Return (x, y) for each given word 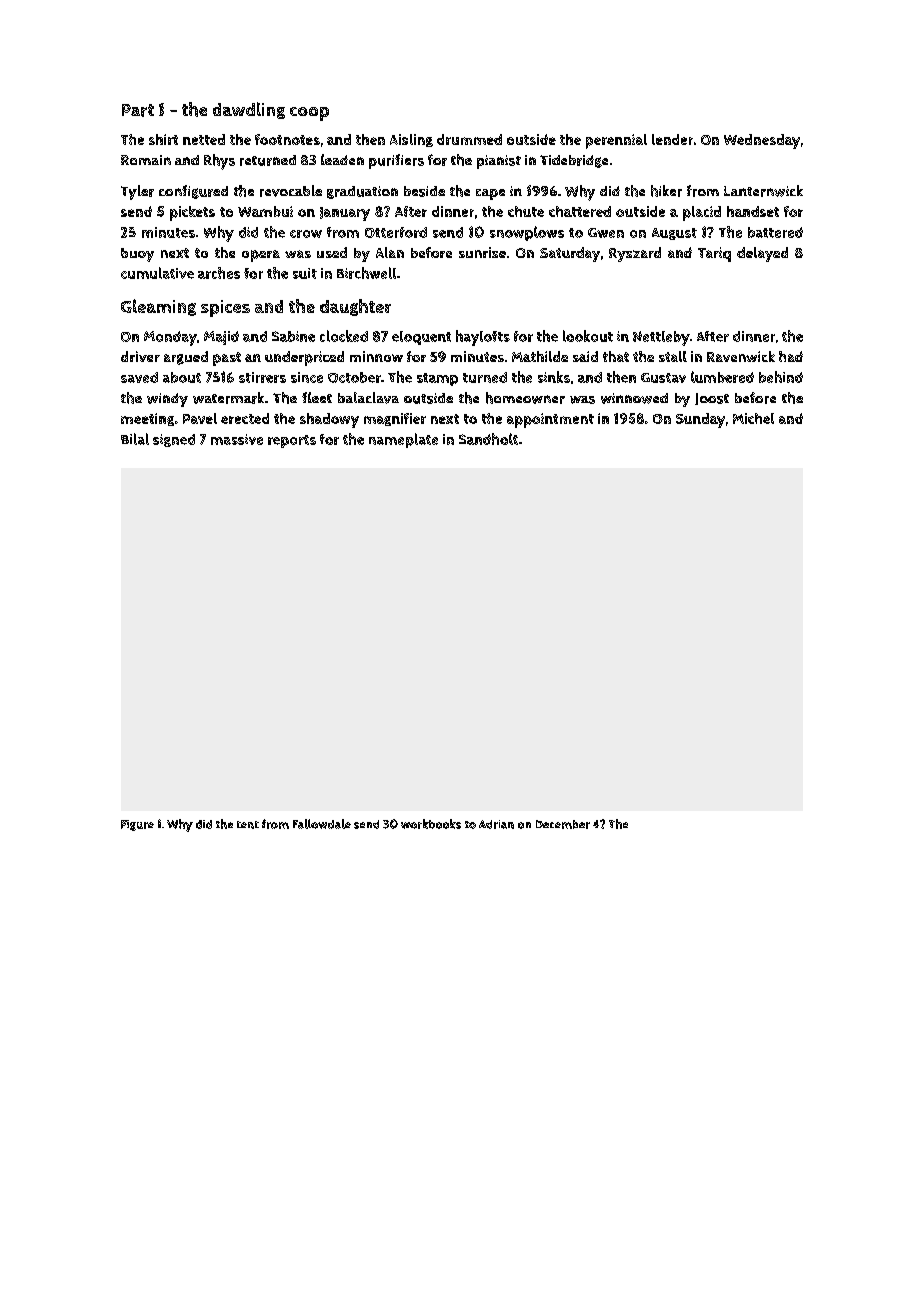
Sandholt (488, 439)
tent (248, 825)
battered (775, 232)
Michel (753, 418)
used (332, 252)
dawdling (249, 110)
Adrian (496, 824)
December (563, 824)
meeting (147, 419)
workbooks (431, 824)
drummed (469, 139)
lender (672, 139)
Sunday (700, 420)
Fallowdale (322, 824)
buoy (137, 255)
